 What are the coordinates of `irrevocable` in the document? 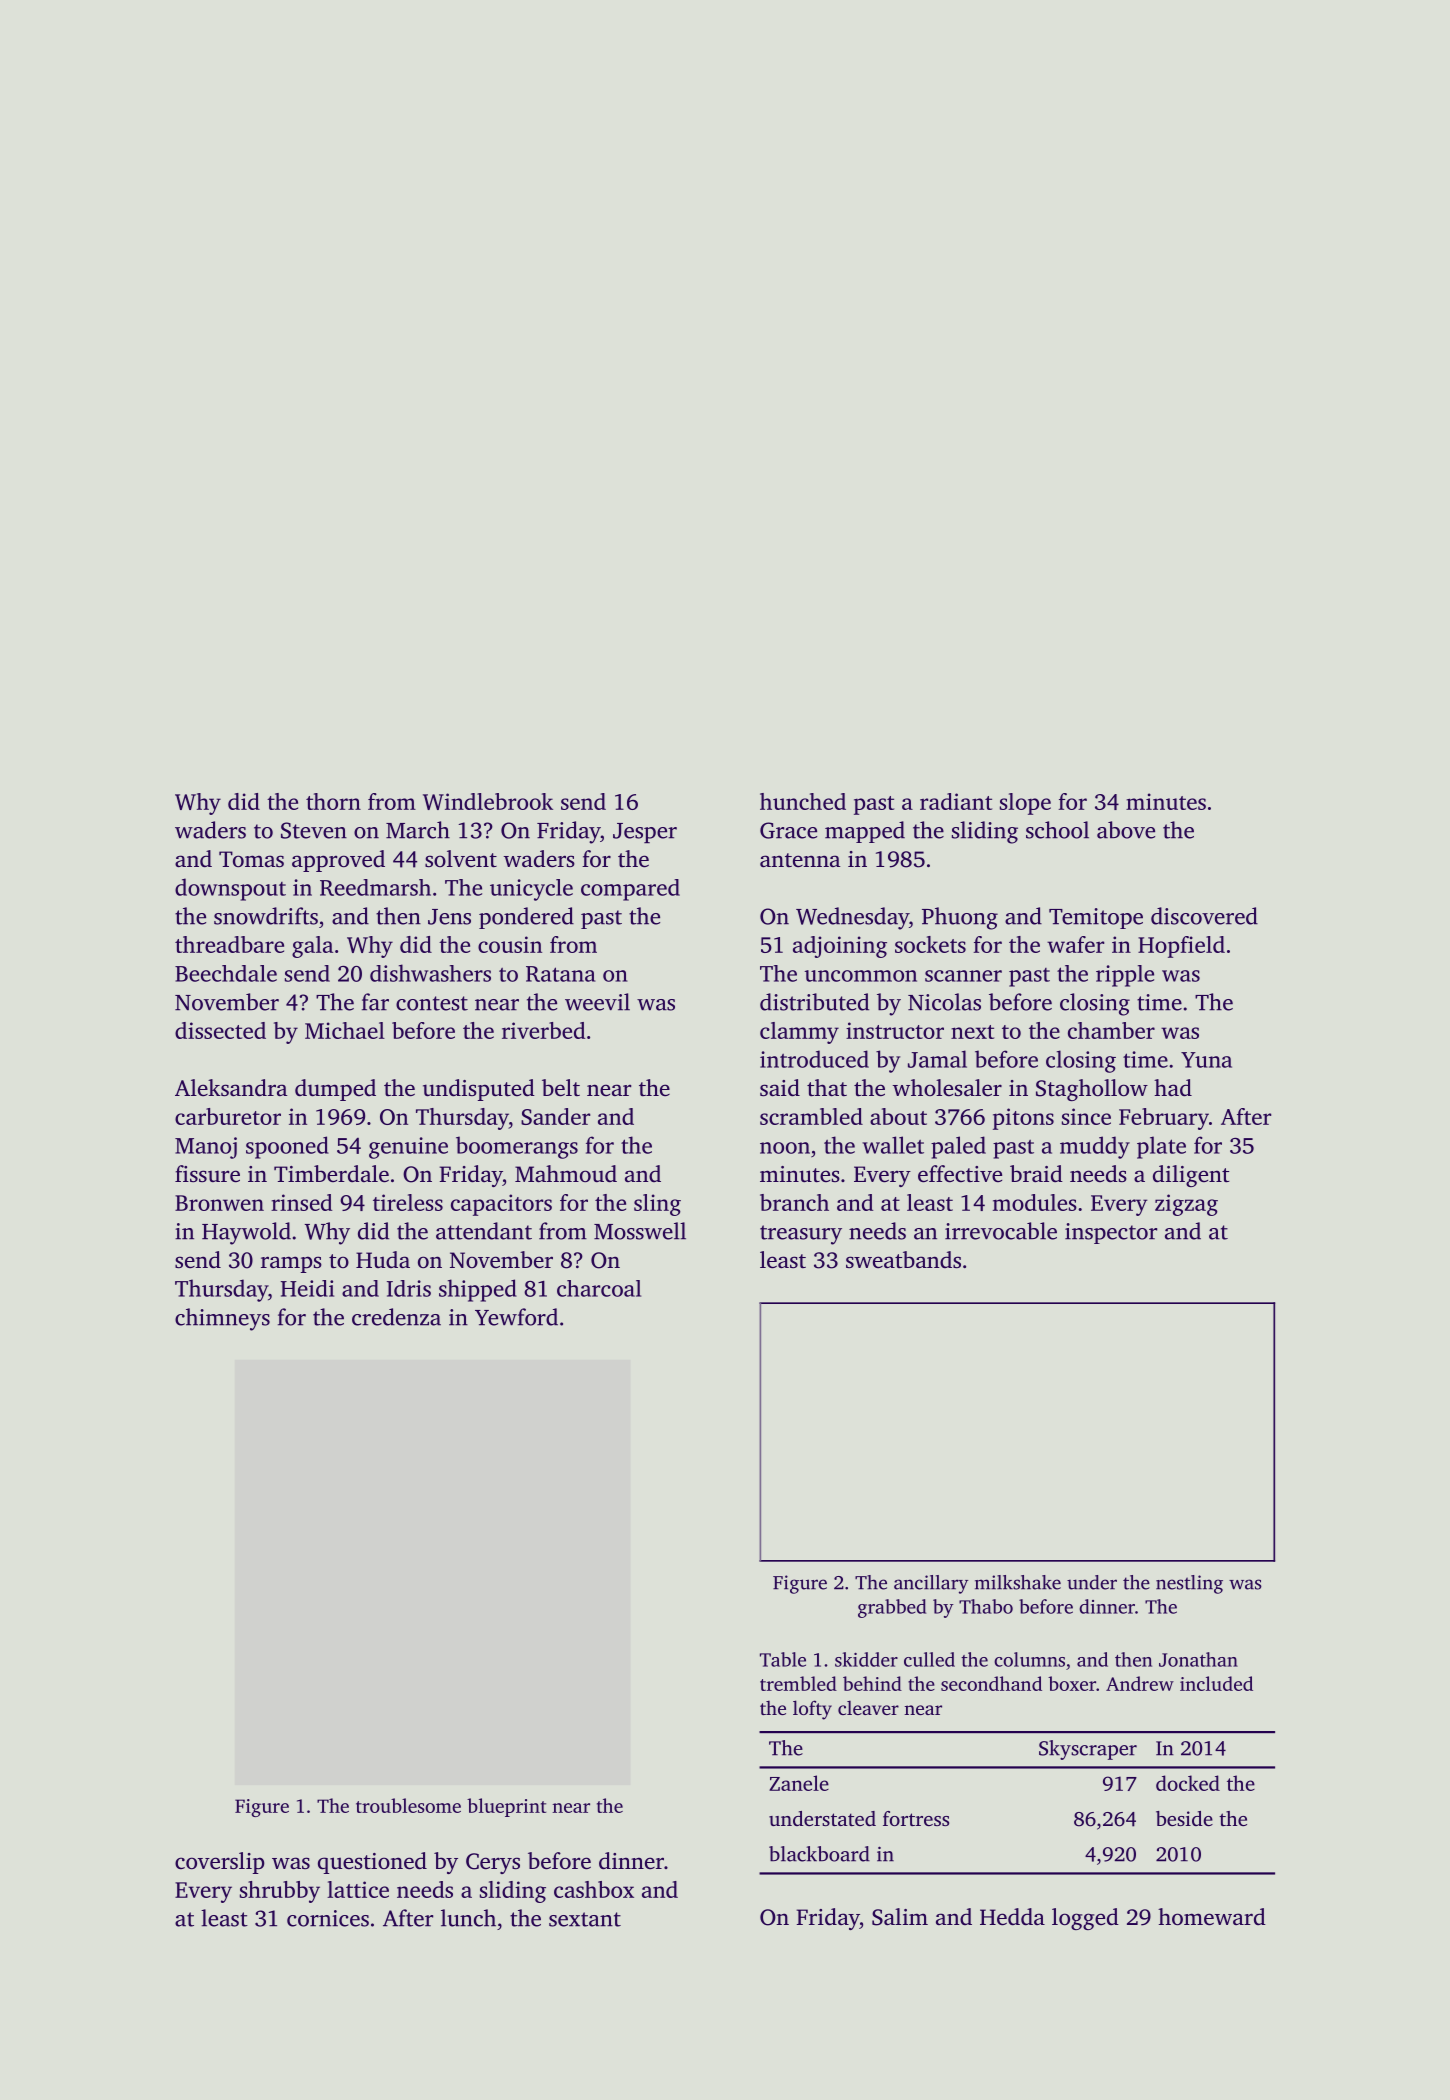 It's located at (1001, 1231).
